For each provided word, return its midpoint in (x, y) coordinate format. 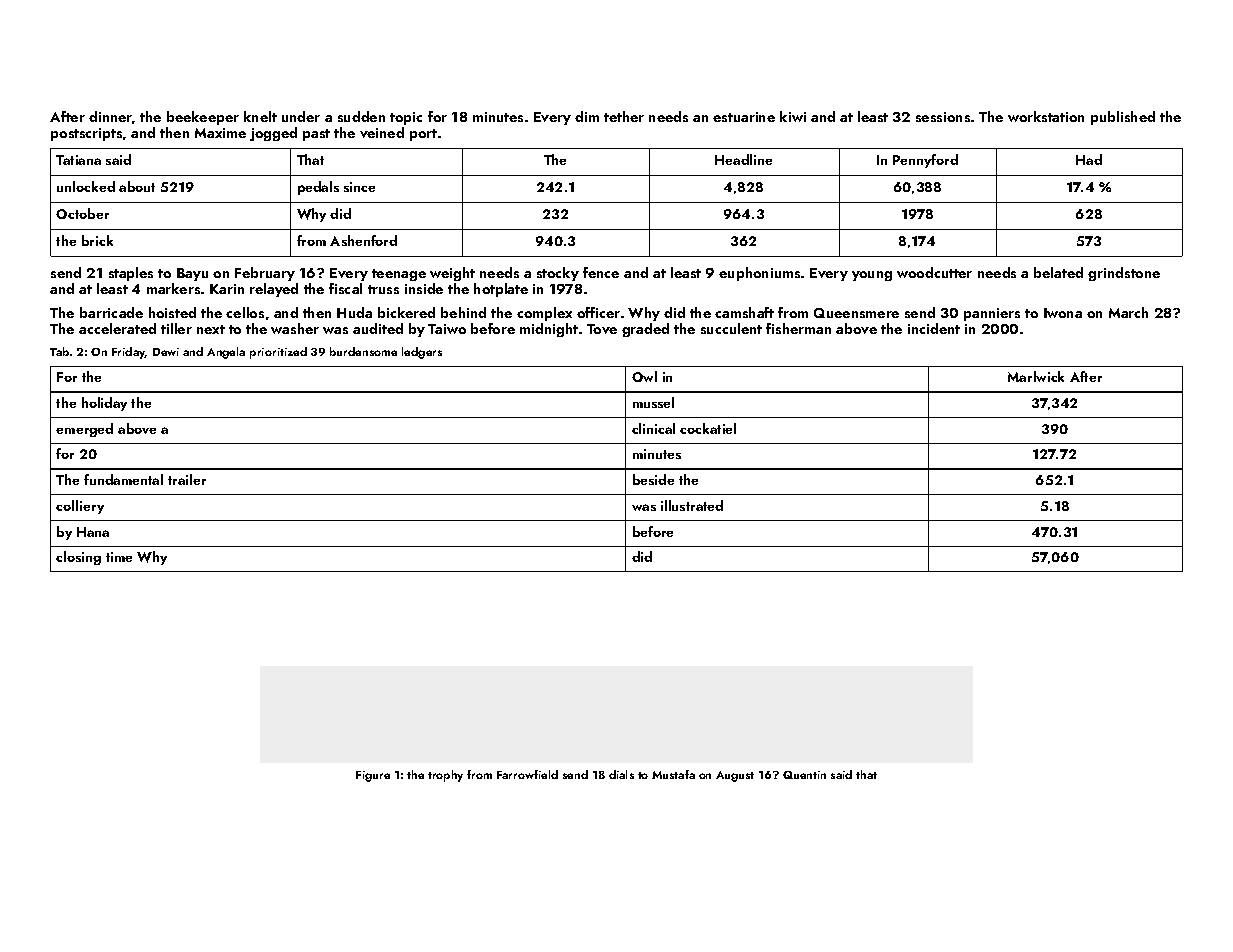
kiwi (793, 116)
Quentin (804, 775)
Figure (373, 776)
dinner (111, 117)
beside (653, 479)
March (1128, 312)
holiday (104, 404)
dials (621, 774)
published (1123, 118)
